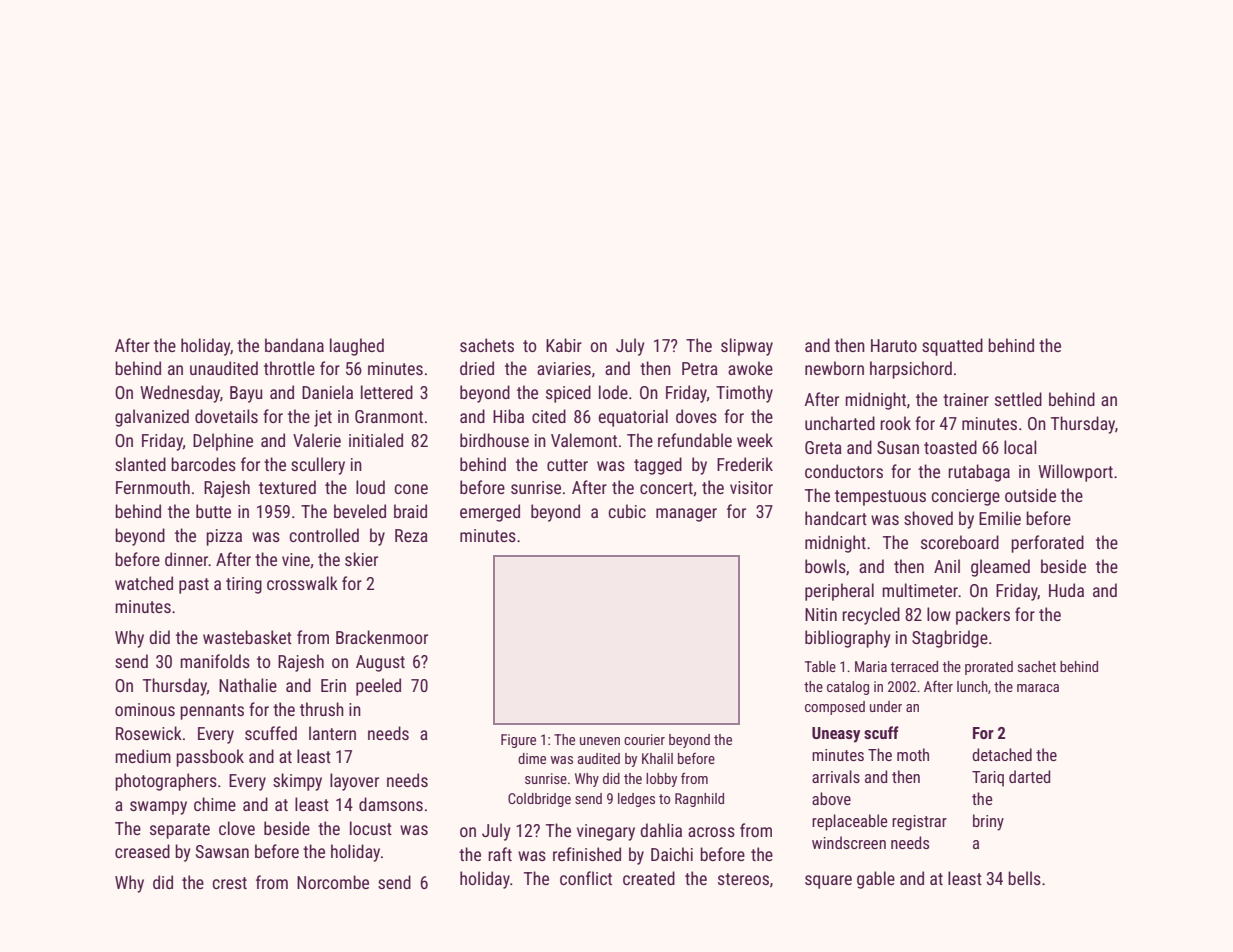 The height and width of the page is (952, 1233). Describe the element at coordinates (294, 345) in the page. I see `bandana` at that location.
